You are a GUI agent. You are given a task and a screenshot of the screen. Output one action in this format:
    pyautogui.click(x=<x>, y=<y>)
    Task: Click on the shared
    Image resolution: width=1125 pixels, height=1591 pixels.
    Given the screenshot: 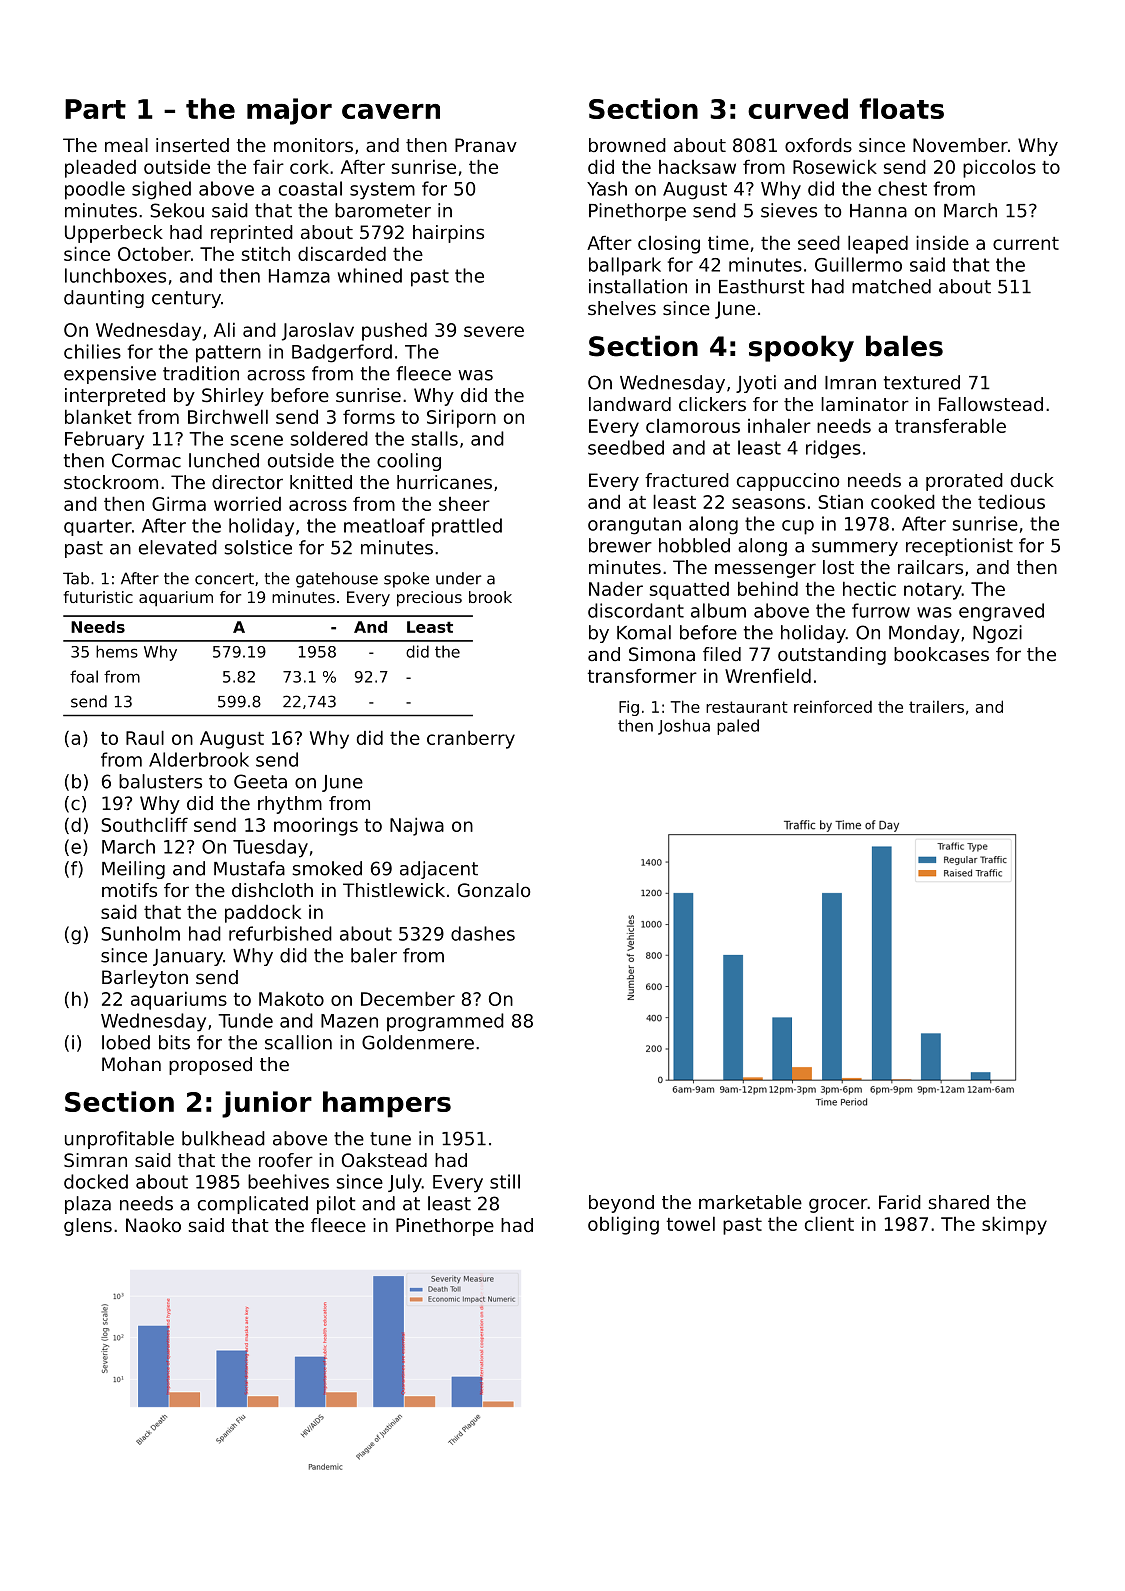 What is the action you would take?
    pyautogui.click(x=959, y=1202)
